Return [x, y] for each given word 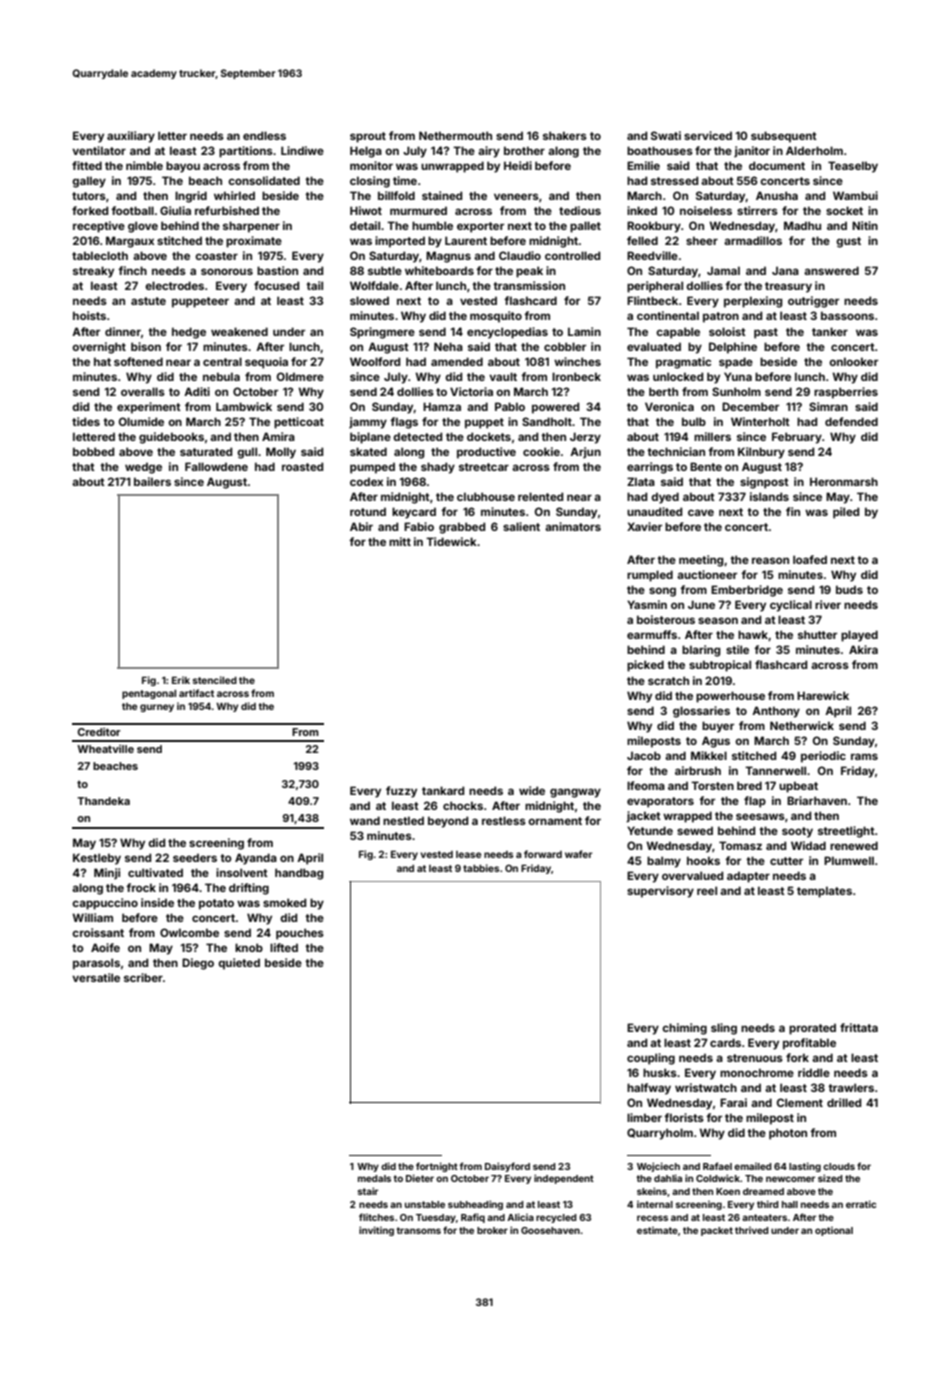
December [750, 406]
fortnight [437, 1167]
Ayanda [256, 859]
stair [368, 1191]
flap [755, 802]
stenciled [215, 680]
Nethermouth [455, 135]
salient [521, 526]
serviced [708, 135]
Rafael [717, 1166]
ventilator [99, 150]
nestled [403, 820]
